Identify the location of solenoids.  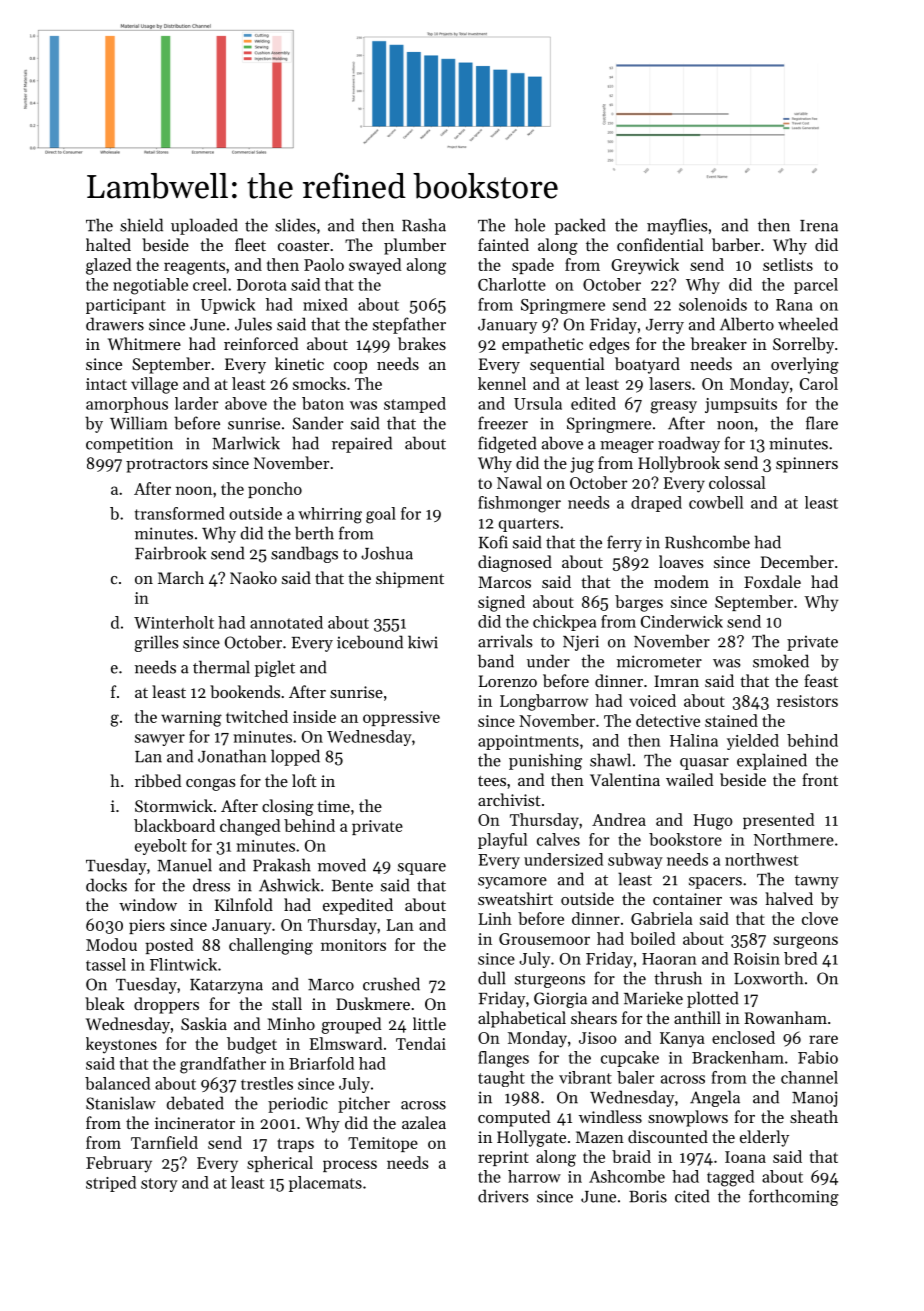
(713, 304).
